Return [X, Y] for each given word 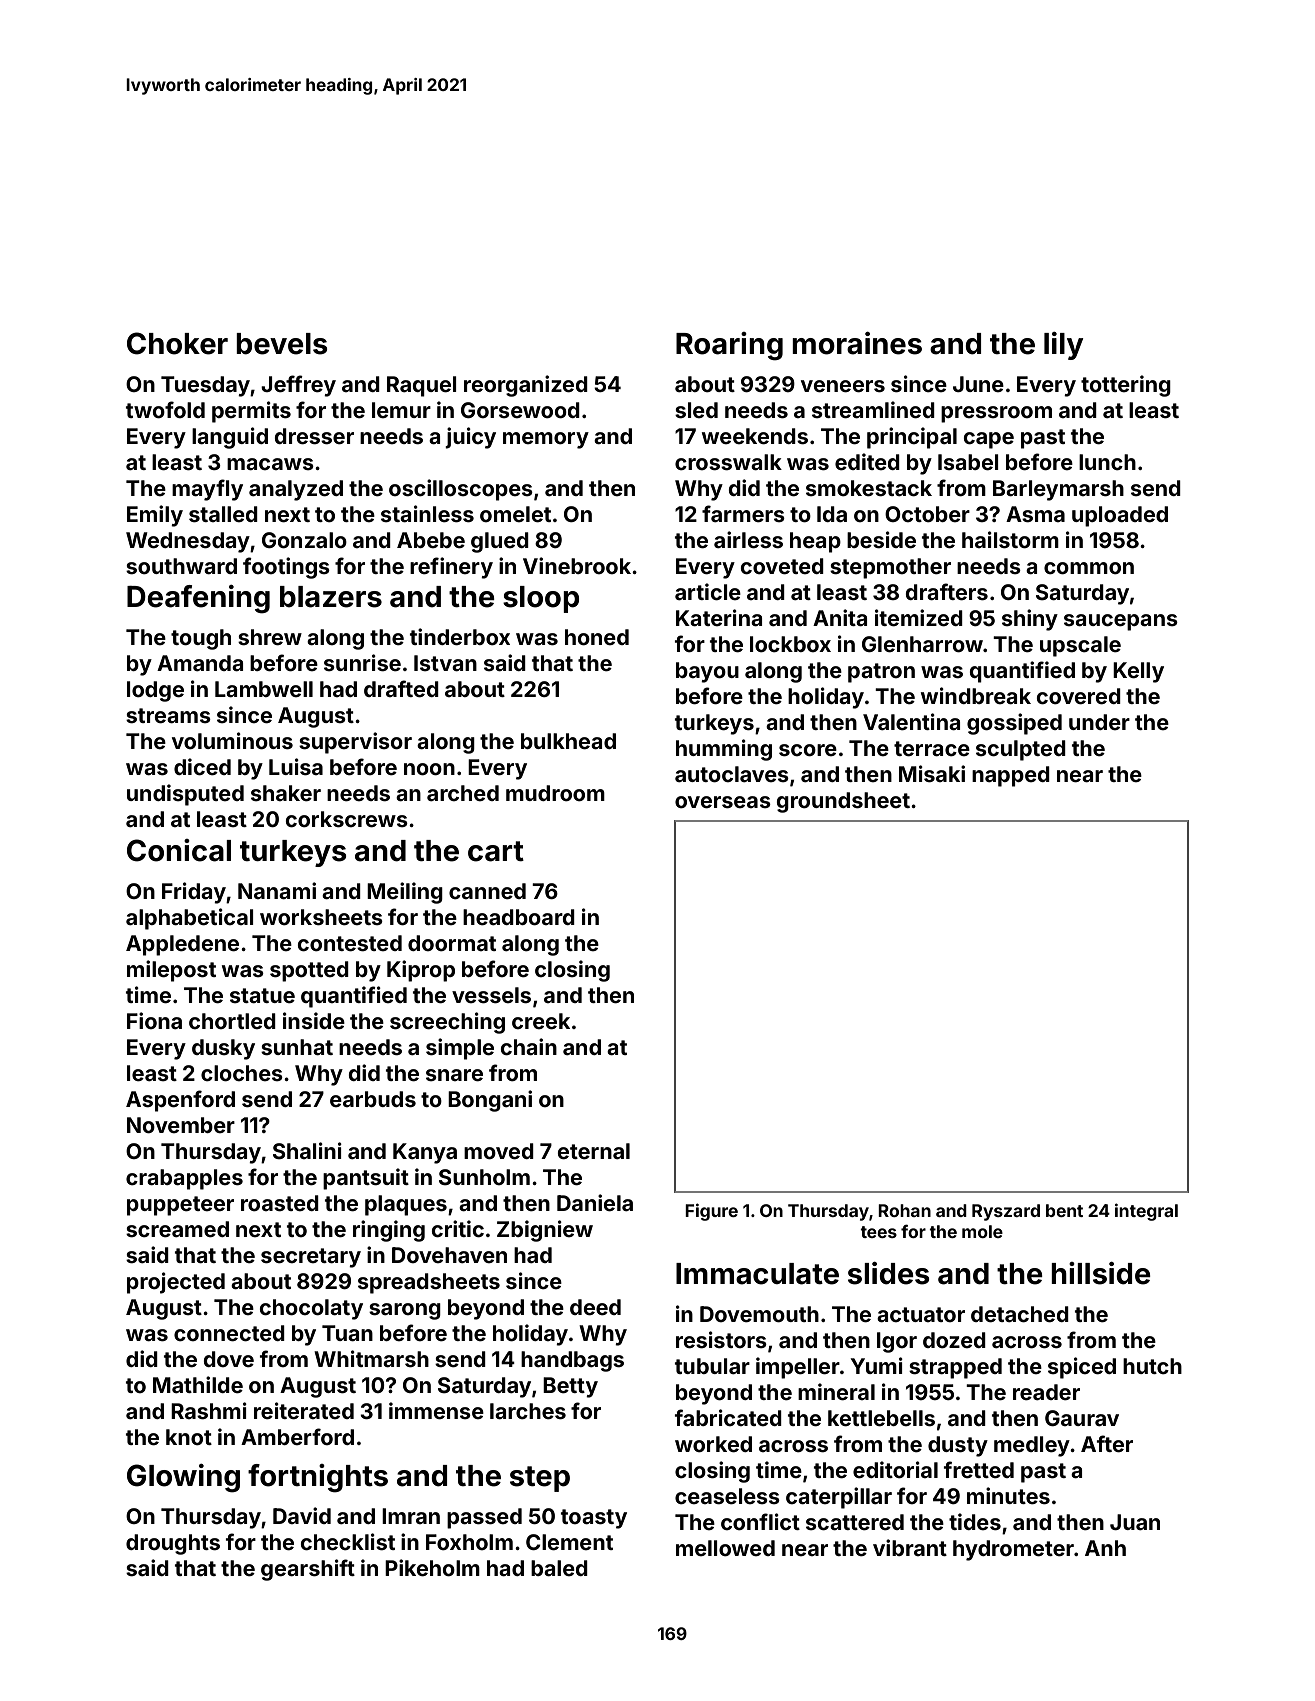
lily [1063, 346]
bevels [282, 344]
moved [499, 1151]
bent [1064, 1210]
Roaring [729, 346]
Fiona [154, 1020]
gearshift [308, 1570]
